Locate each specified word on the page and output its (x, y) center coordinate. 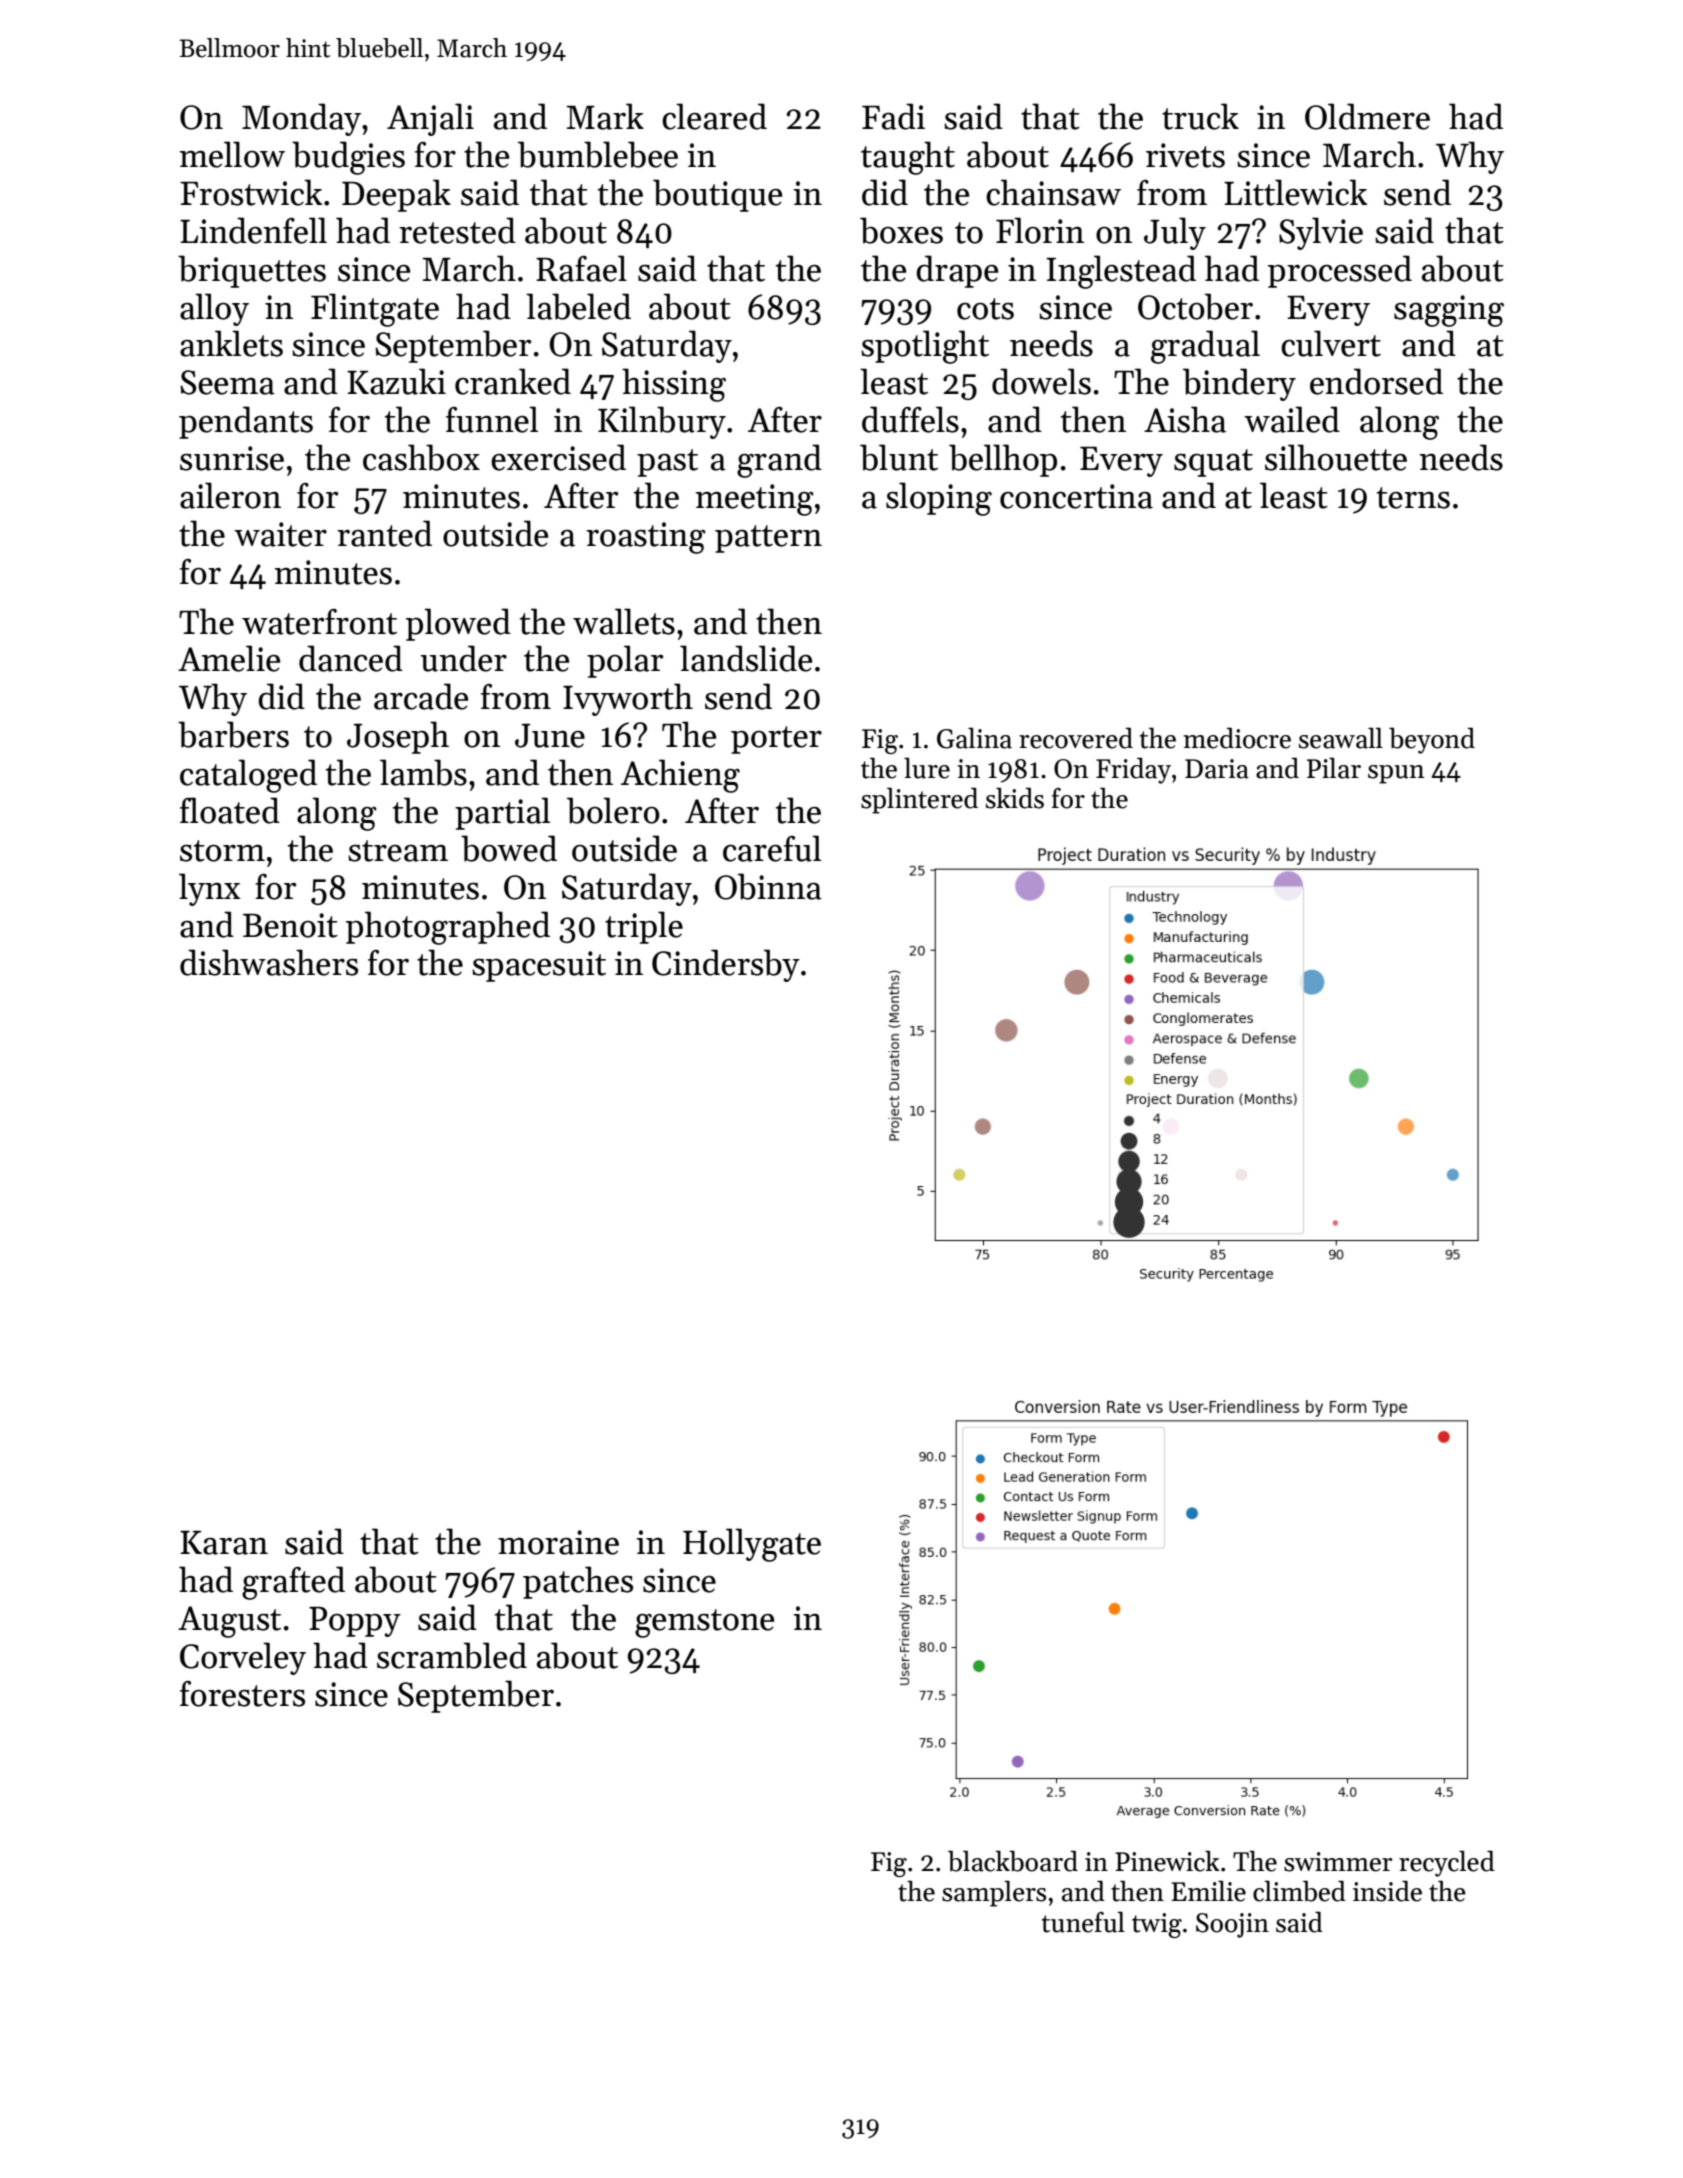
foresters (242, 1694)
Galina (974, 738)
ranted (384, 533)
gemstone (704, 1623)
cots (985, 309)
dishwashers (269, 962)
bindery (1239, 384)
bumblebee (598, 154)
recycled (1447, 1863)
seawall (1341, 738)
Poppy (355, 1622)
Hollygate (752, 1545)
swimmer (1338, 1862)
